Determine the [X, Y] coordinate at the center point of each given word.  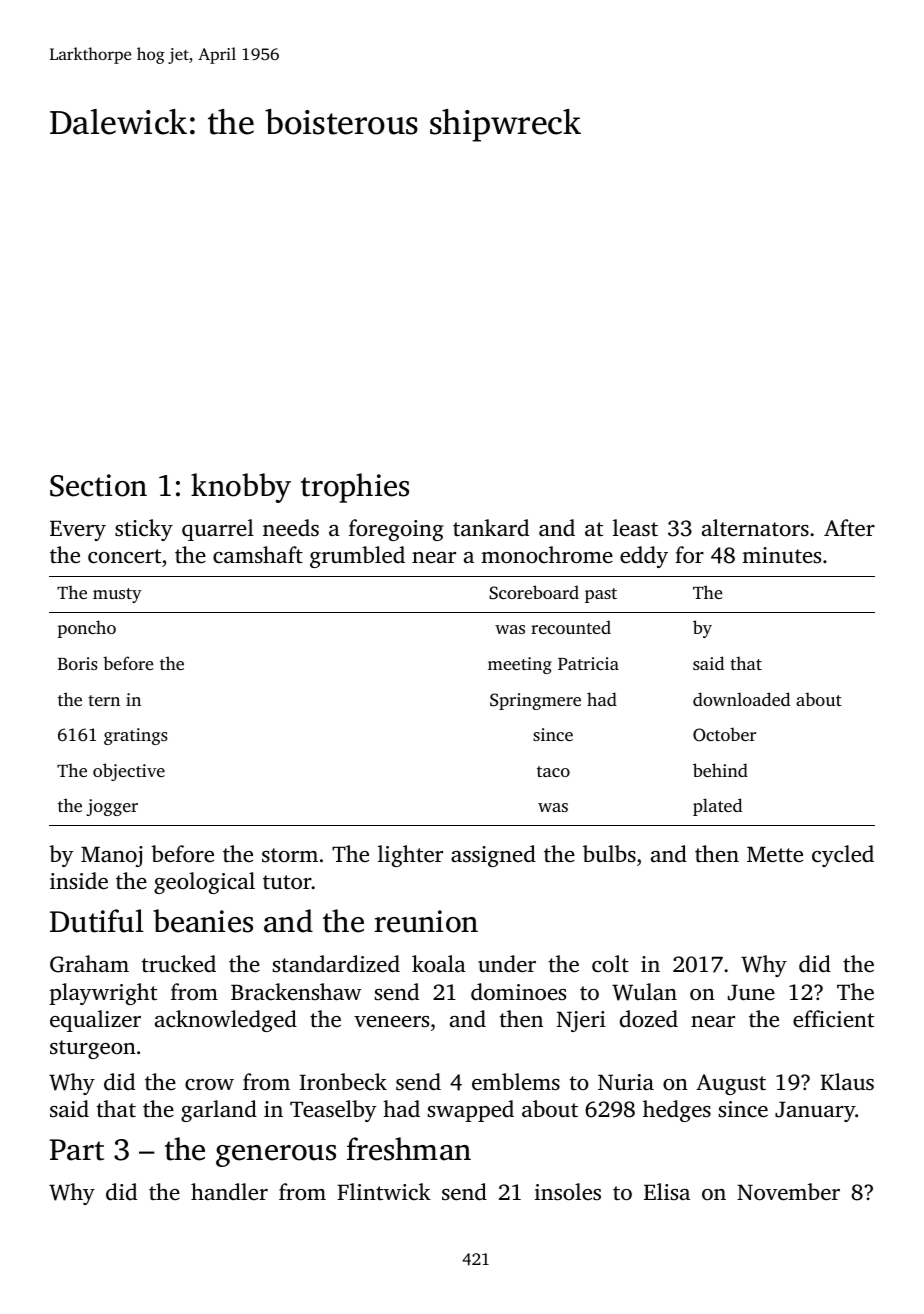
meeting [520, 665]
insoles [568, 1191]
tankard [491, 527]
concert [124, 556]
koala [439, 963]
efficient [833, 1019]
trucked [178, 964]
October [724, 734]
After [849, 528]
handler [229, 1192]
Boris [78, 663]
